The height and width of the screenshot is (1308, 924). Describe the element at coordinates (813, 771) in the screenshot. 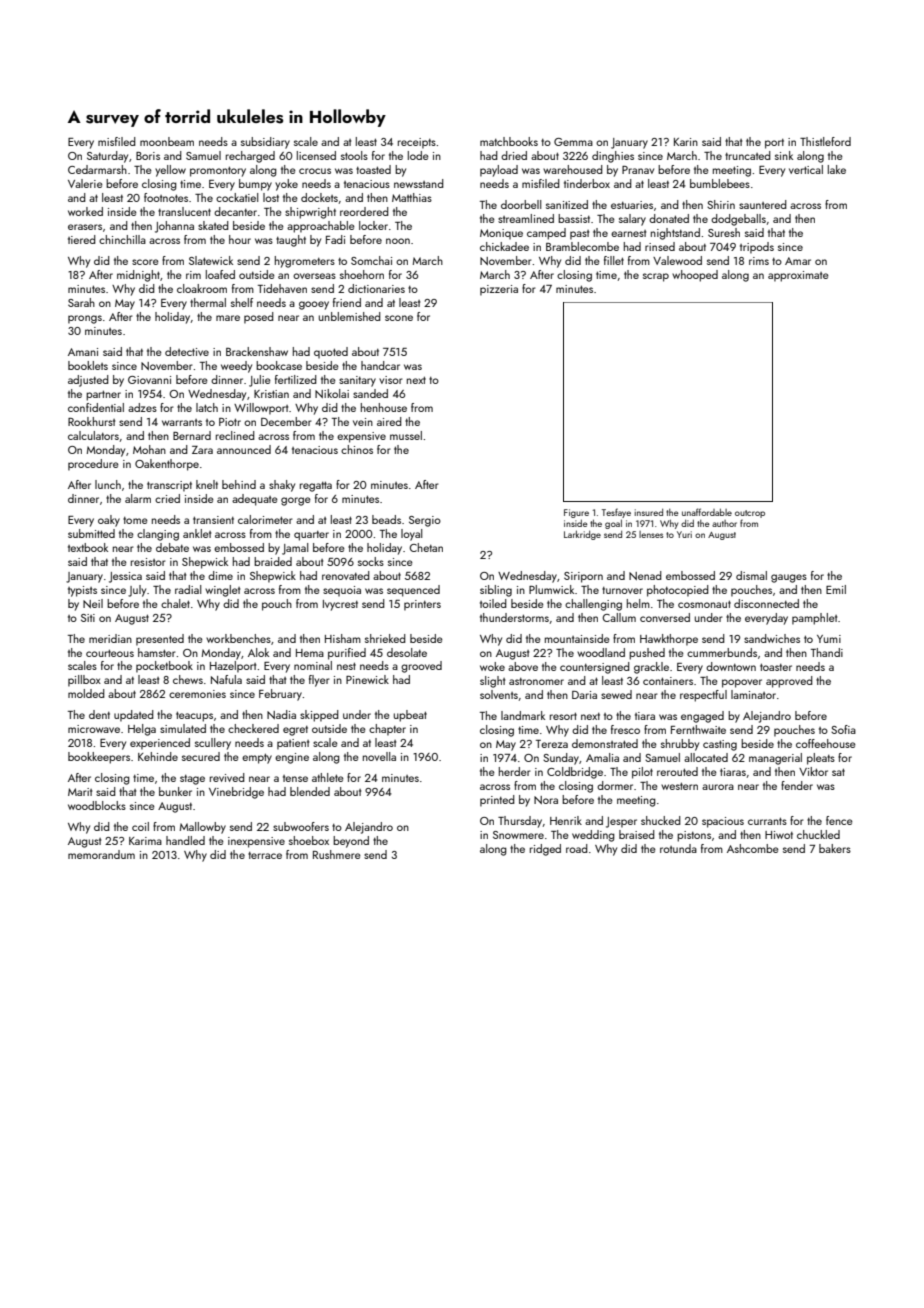

I see `Viktor` at that location.
